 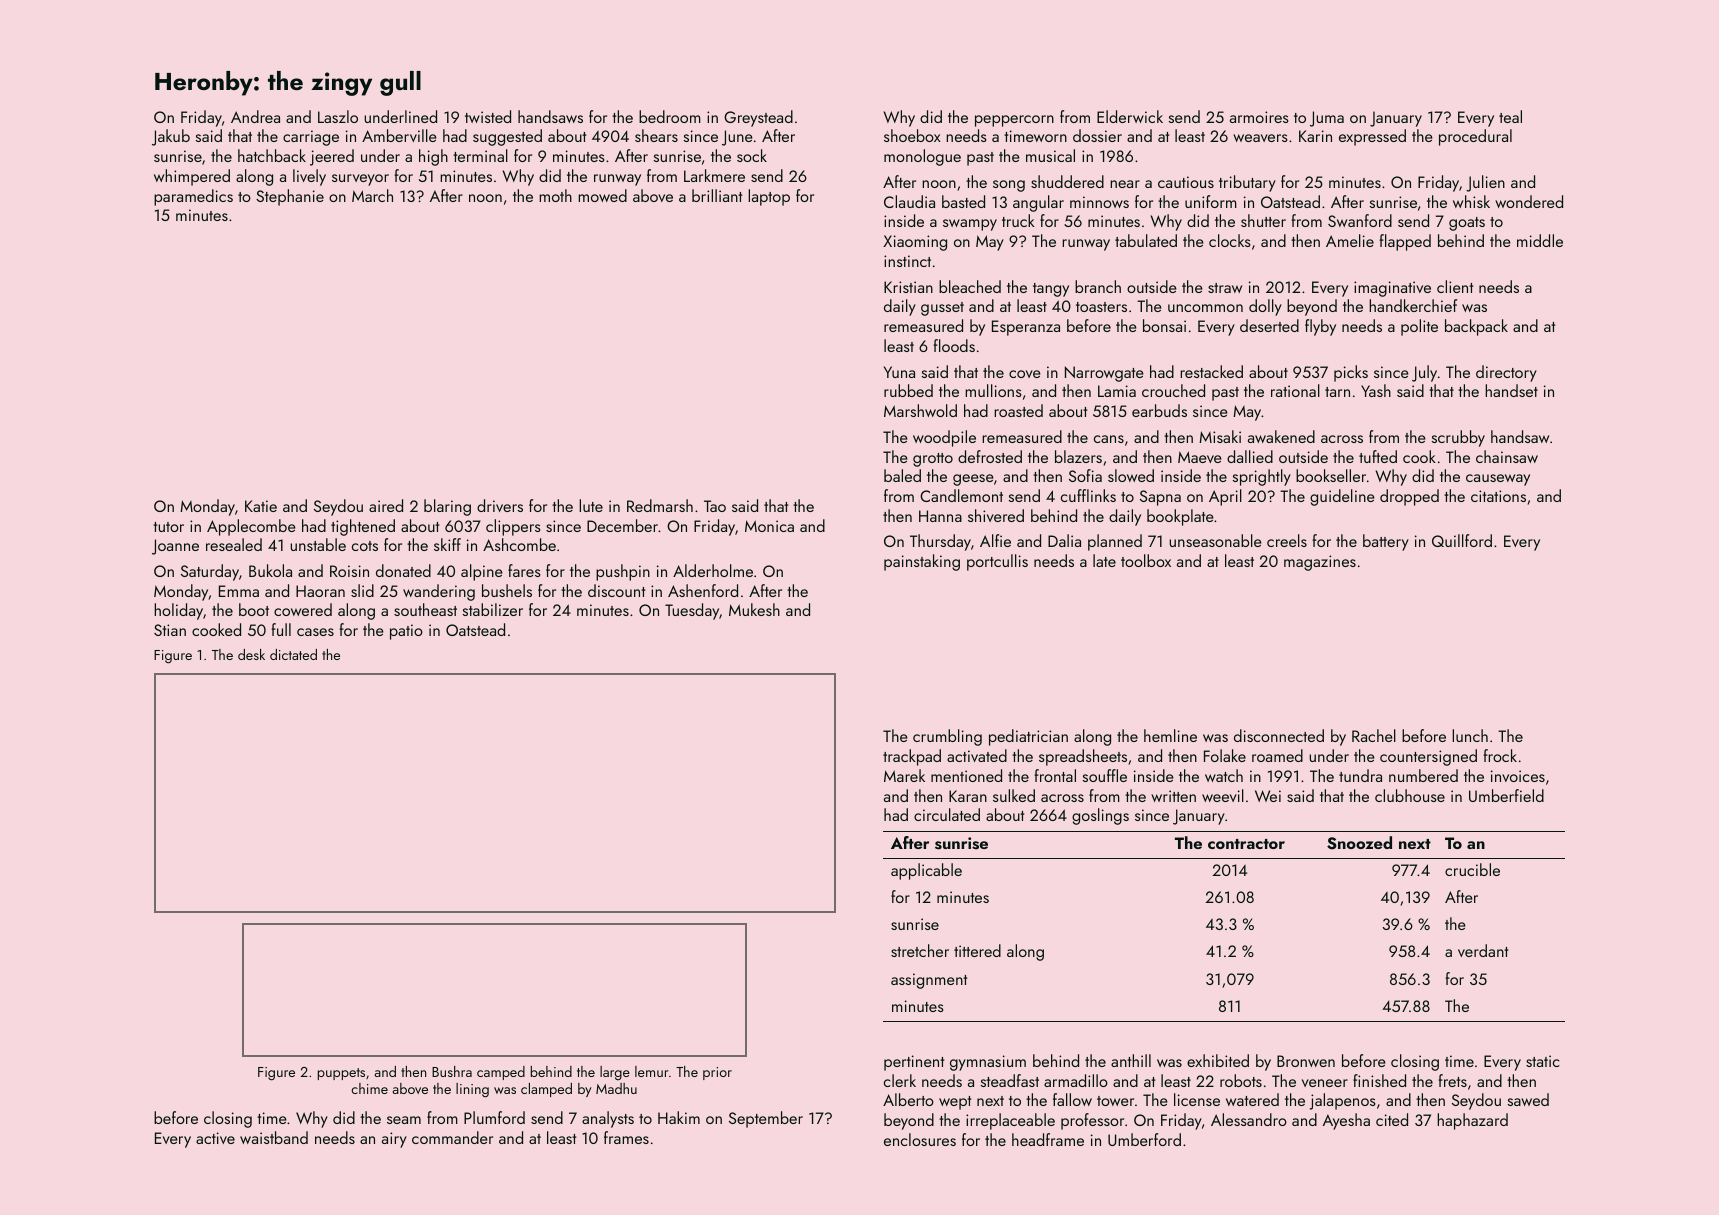 What do you see at coordinates (338, 116) in the image?
I see `Laszlo` at bounding box center [338, 116].
